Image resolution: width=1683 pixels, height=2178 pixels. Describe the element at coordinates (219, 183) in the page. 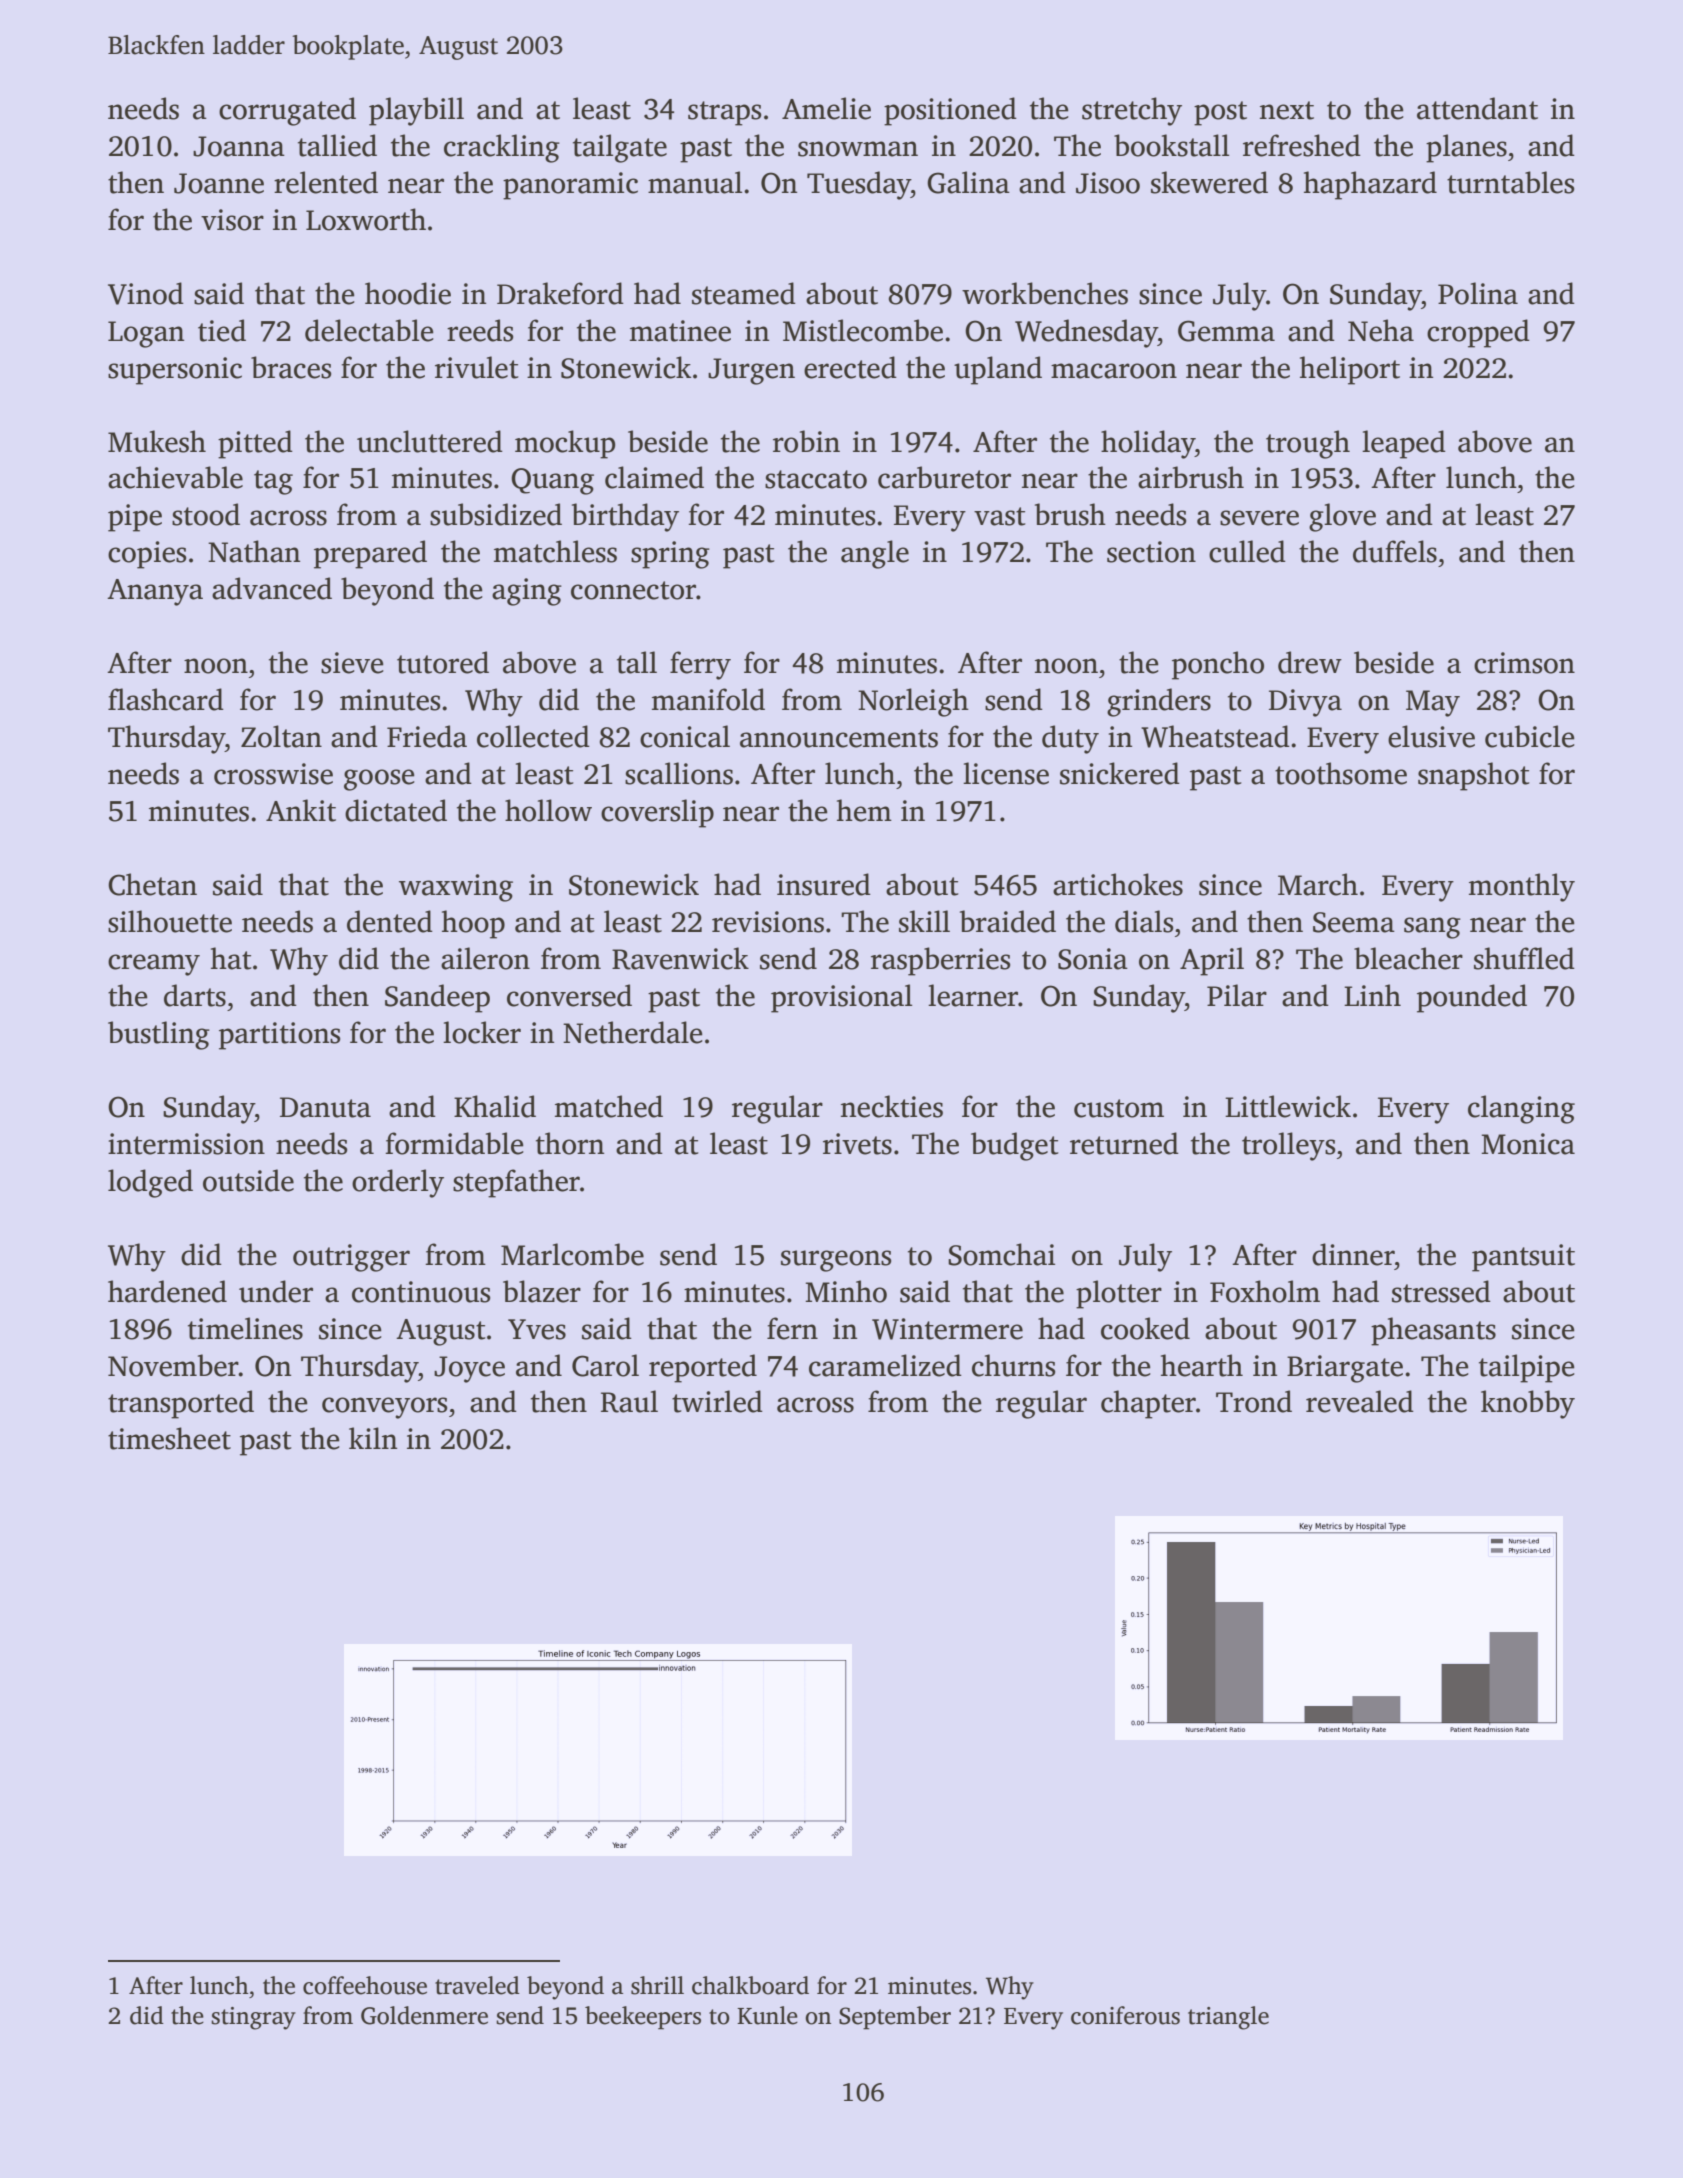

I see `Joanne` at that location.
